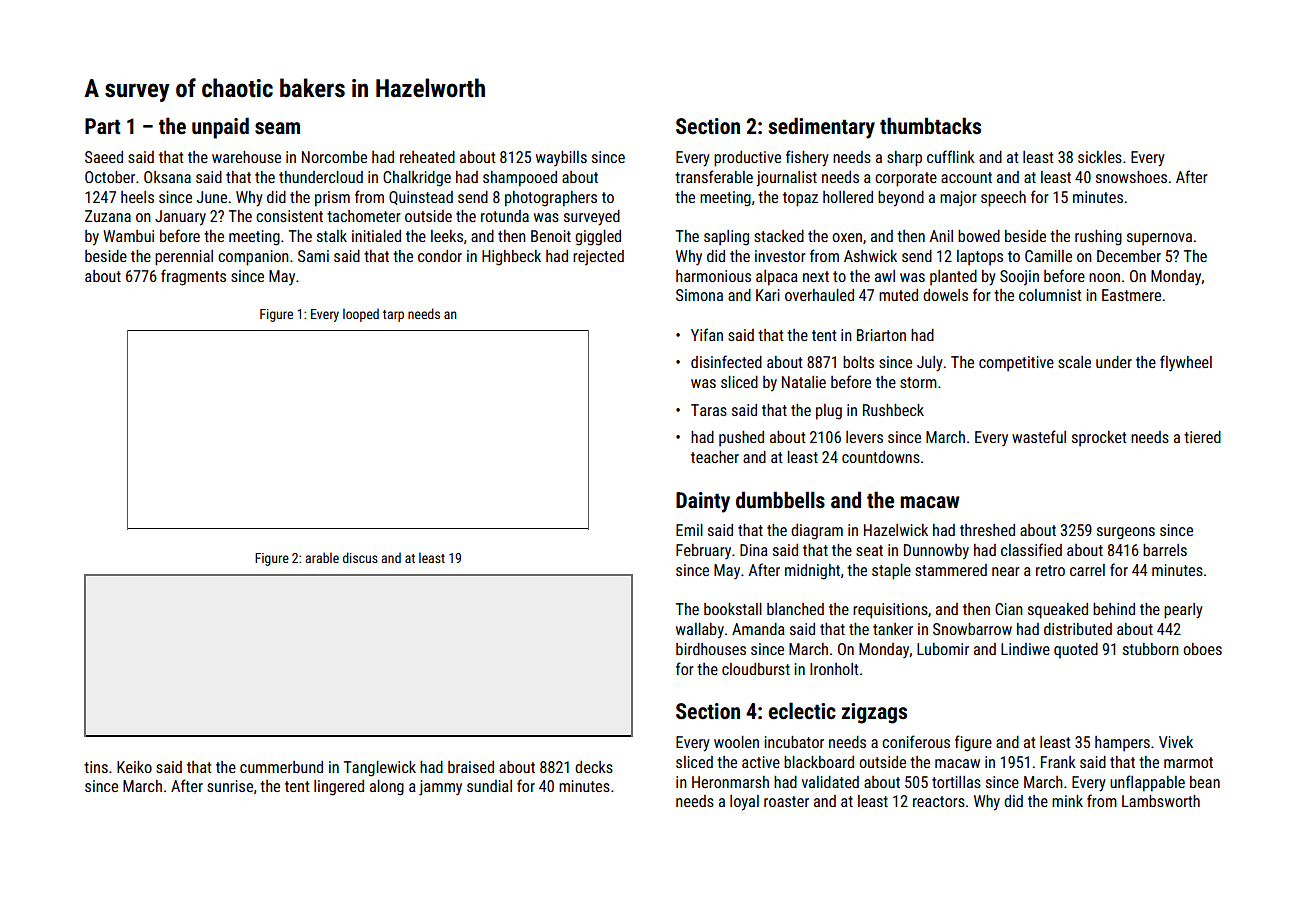 The image size is (1308, 924). Describe the element at coordinates (821, 128) in the document. I see `sedimentary` at that location.
